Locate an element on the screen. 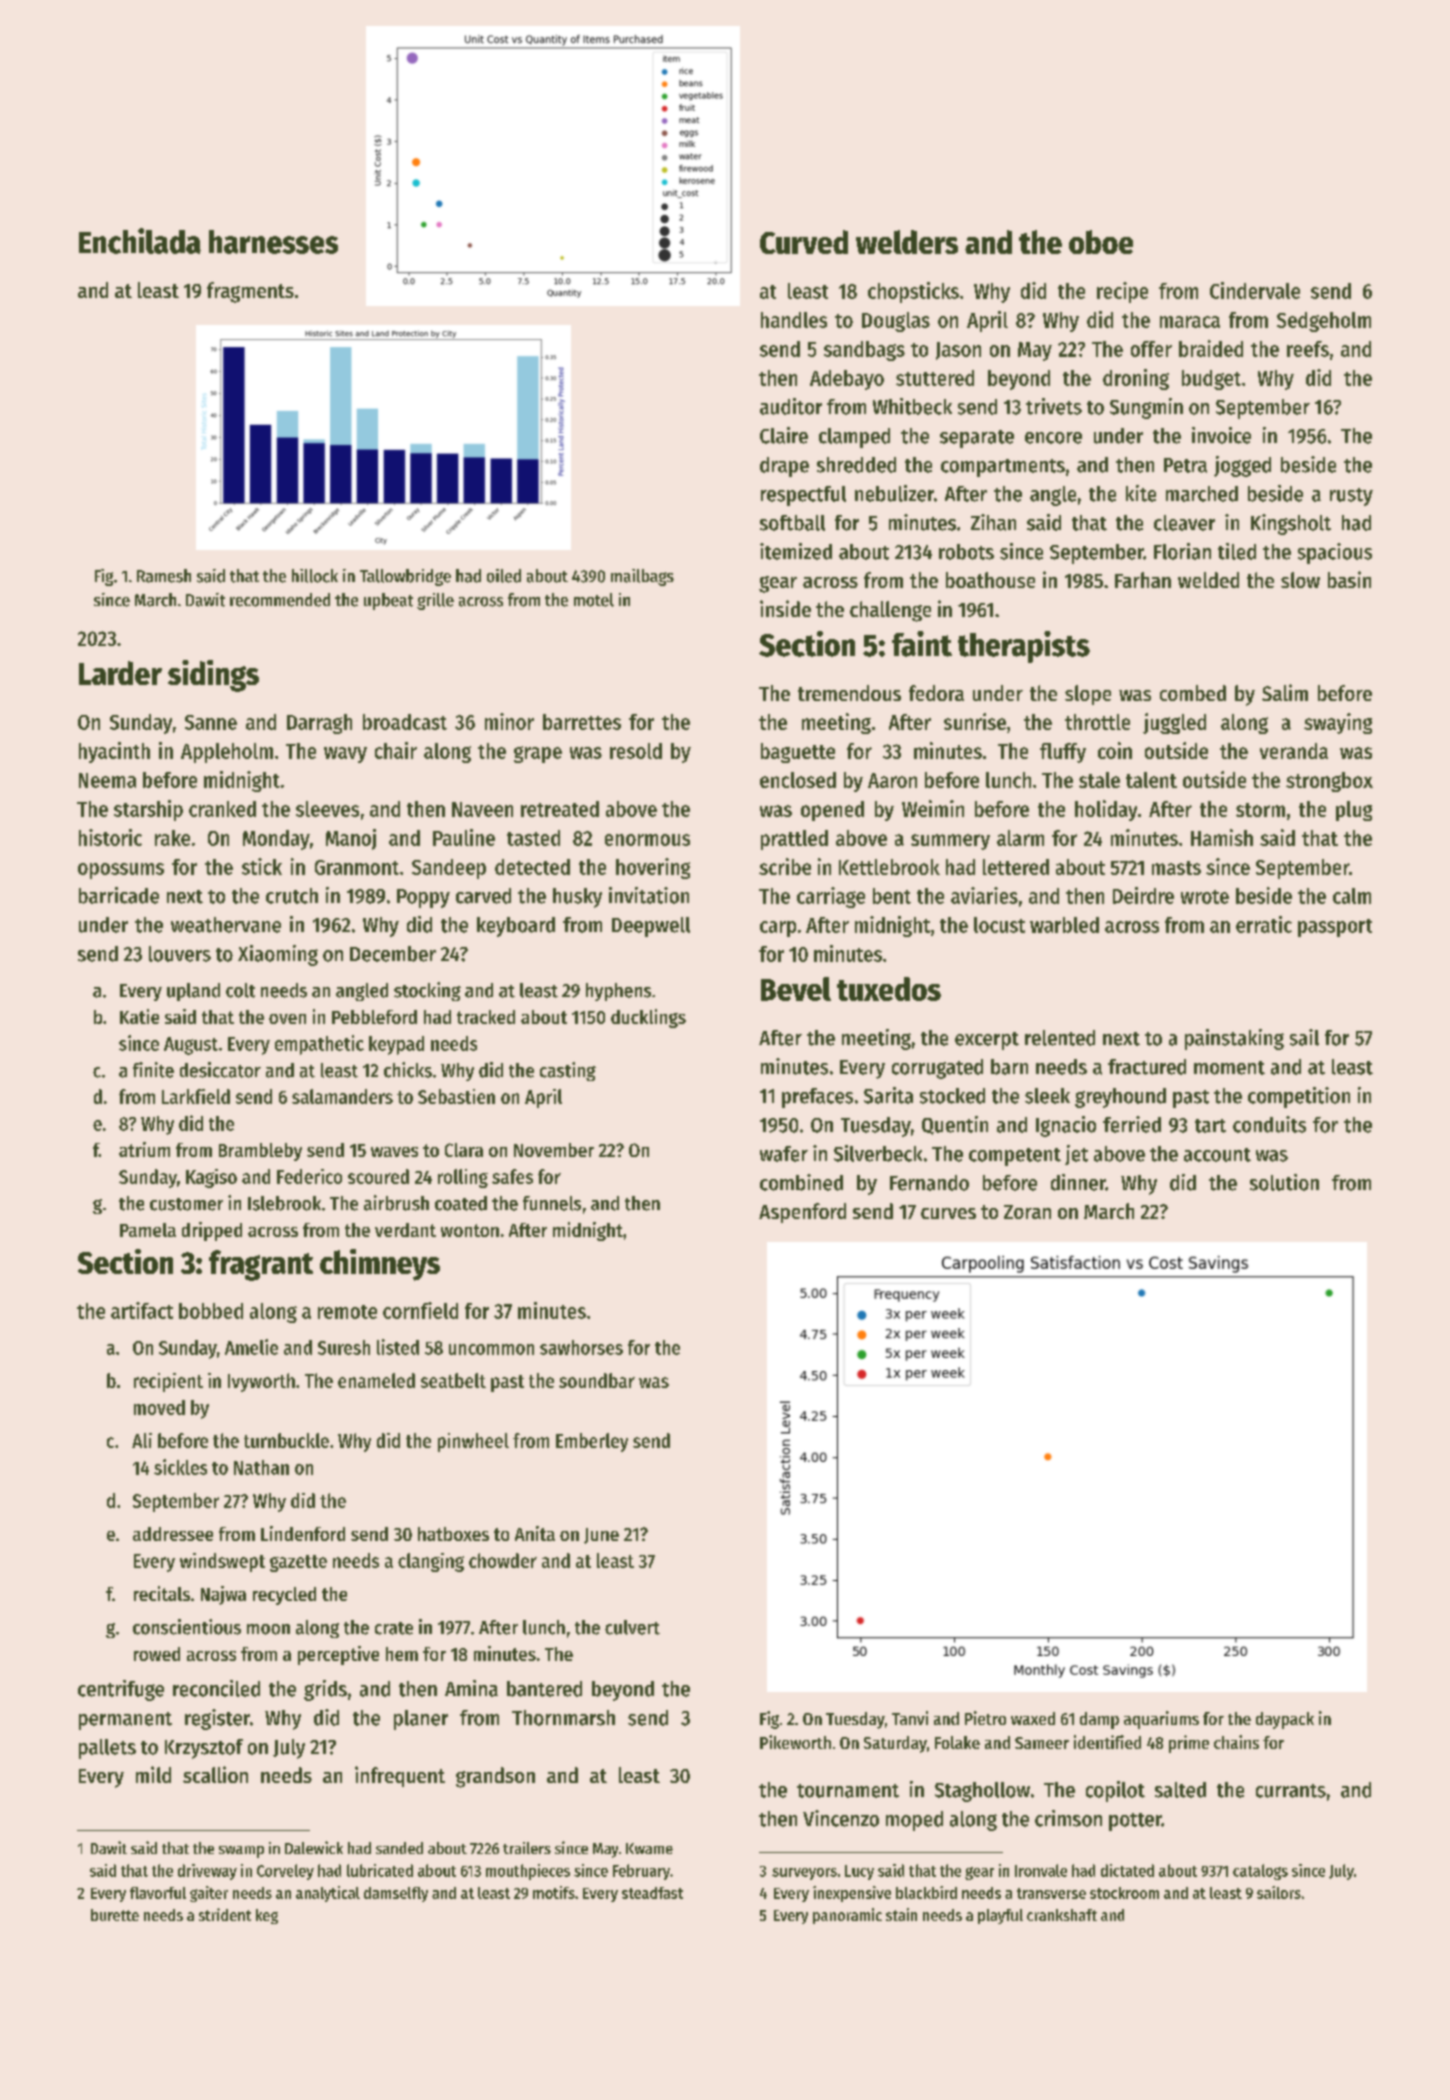  Amelie is located at coordinates (251, 1347).
